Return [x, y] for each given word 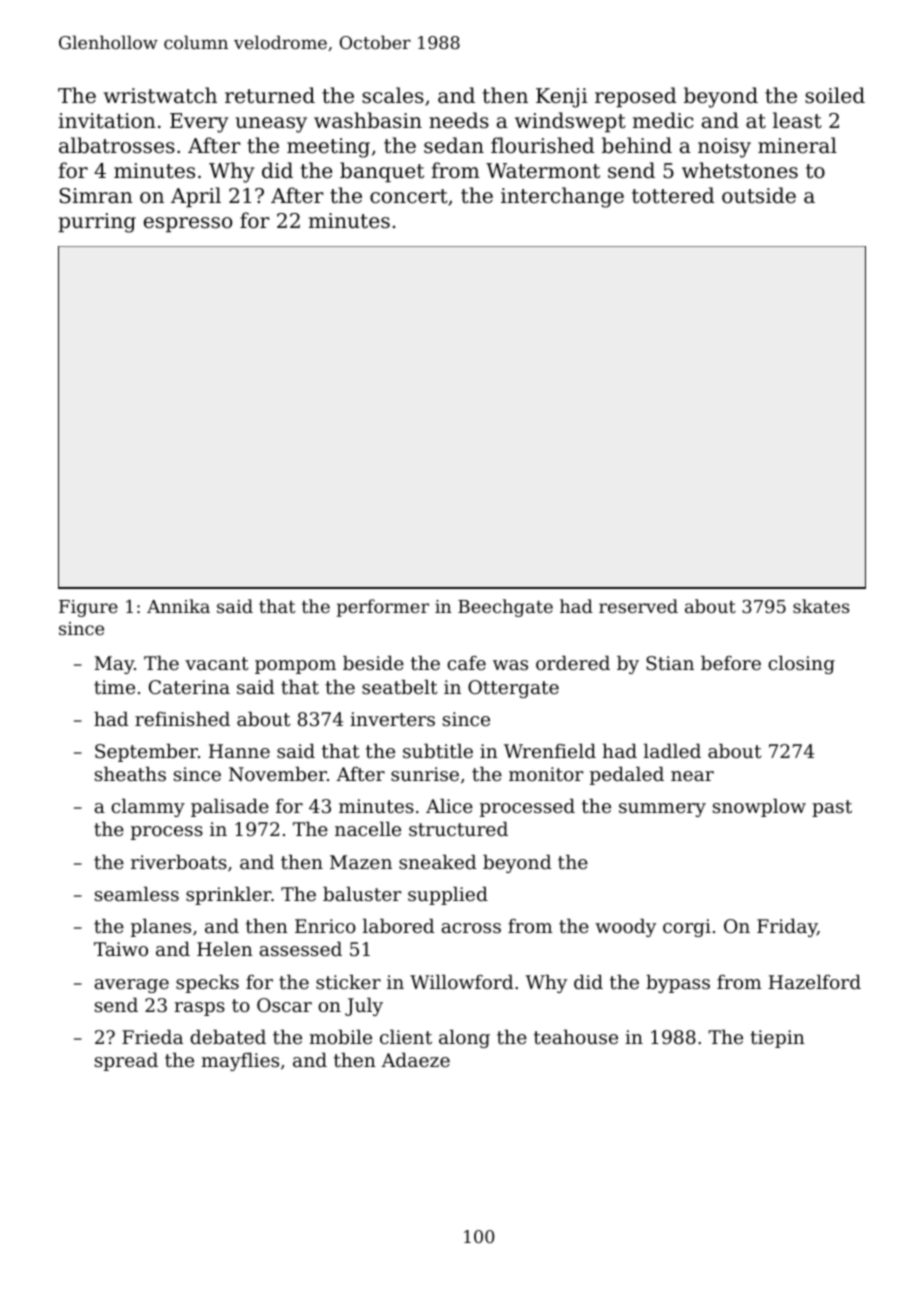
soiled [835, 95]
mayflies [240, 1062]
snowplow [759, 808]
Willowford [461, 982]
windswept [570, 122]
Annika [178, 606]
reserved [638, 606]
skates [821, 606]
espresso [188, 224]
